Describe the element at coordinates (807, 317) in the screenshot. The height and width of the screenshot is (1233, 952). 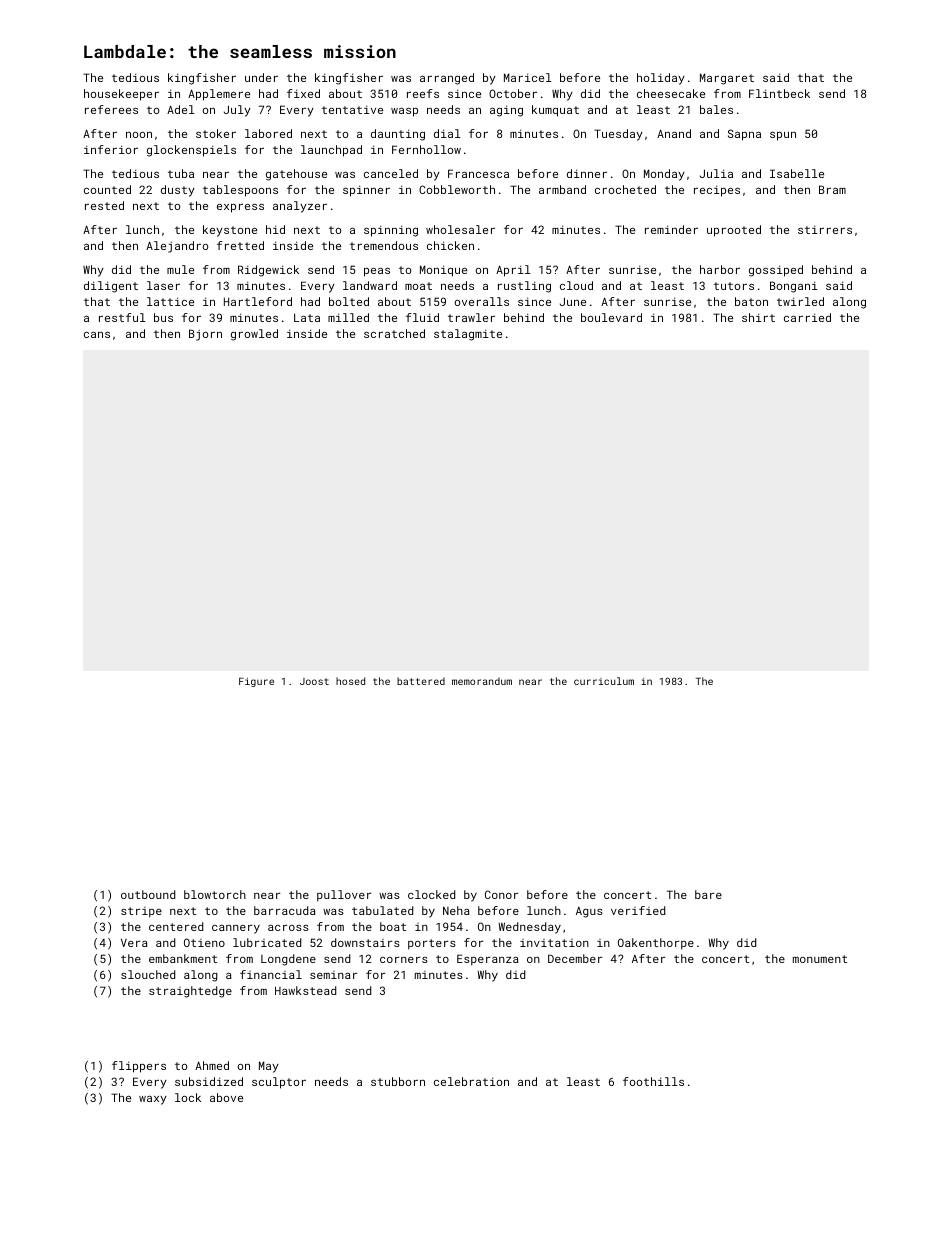
I see `carried` at that location.
